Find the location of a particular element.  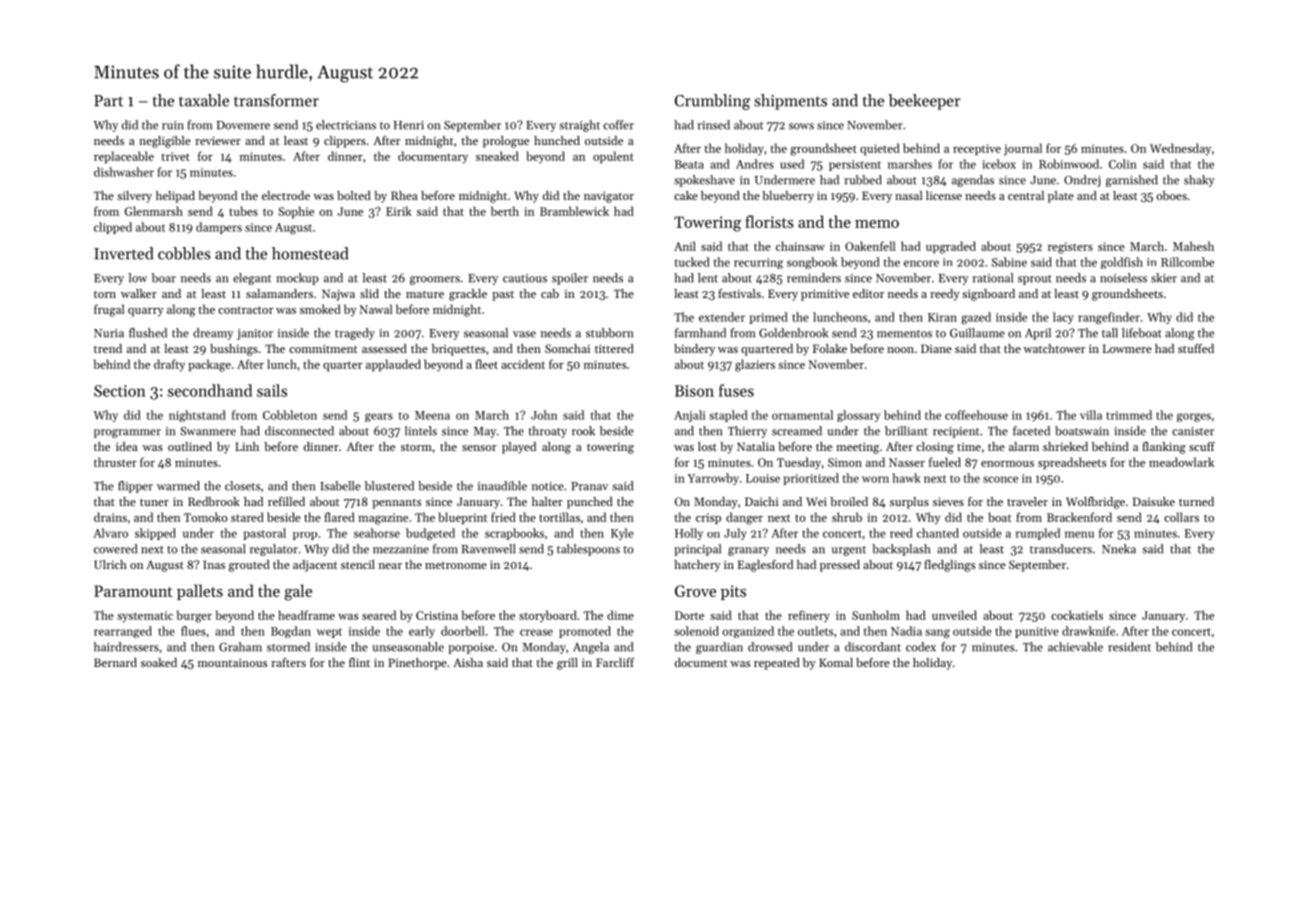

transformer is located at coordinates (276, 100).
